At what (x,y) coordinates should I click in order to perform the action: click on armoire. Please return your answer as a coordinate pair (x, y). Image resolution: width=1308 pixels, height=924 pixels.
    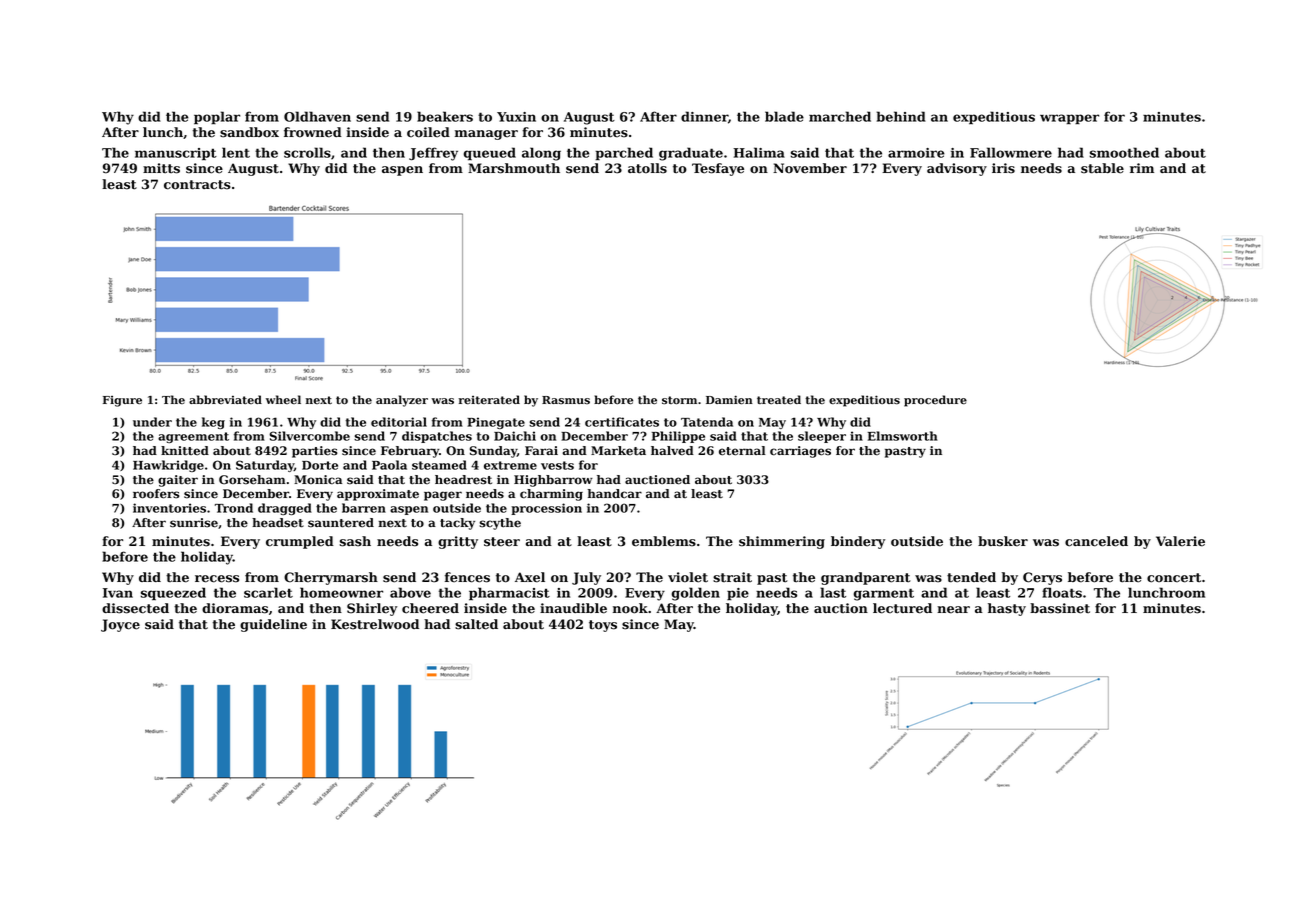
    Looking at the image, I should click on (916, 153).
